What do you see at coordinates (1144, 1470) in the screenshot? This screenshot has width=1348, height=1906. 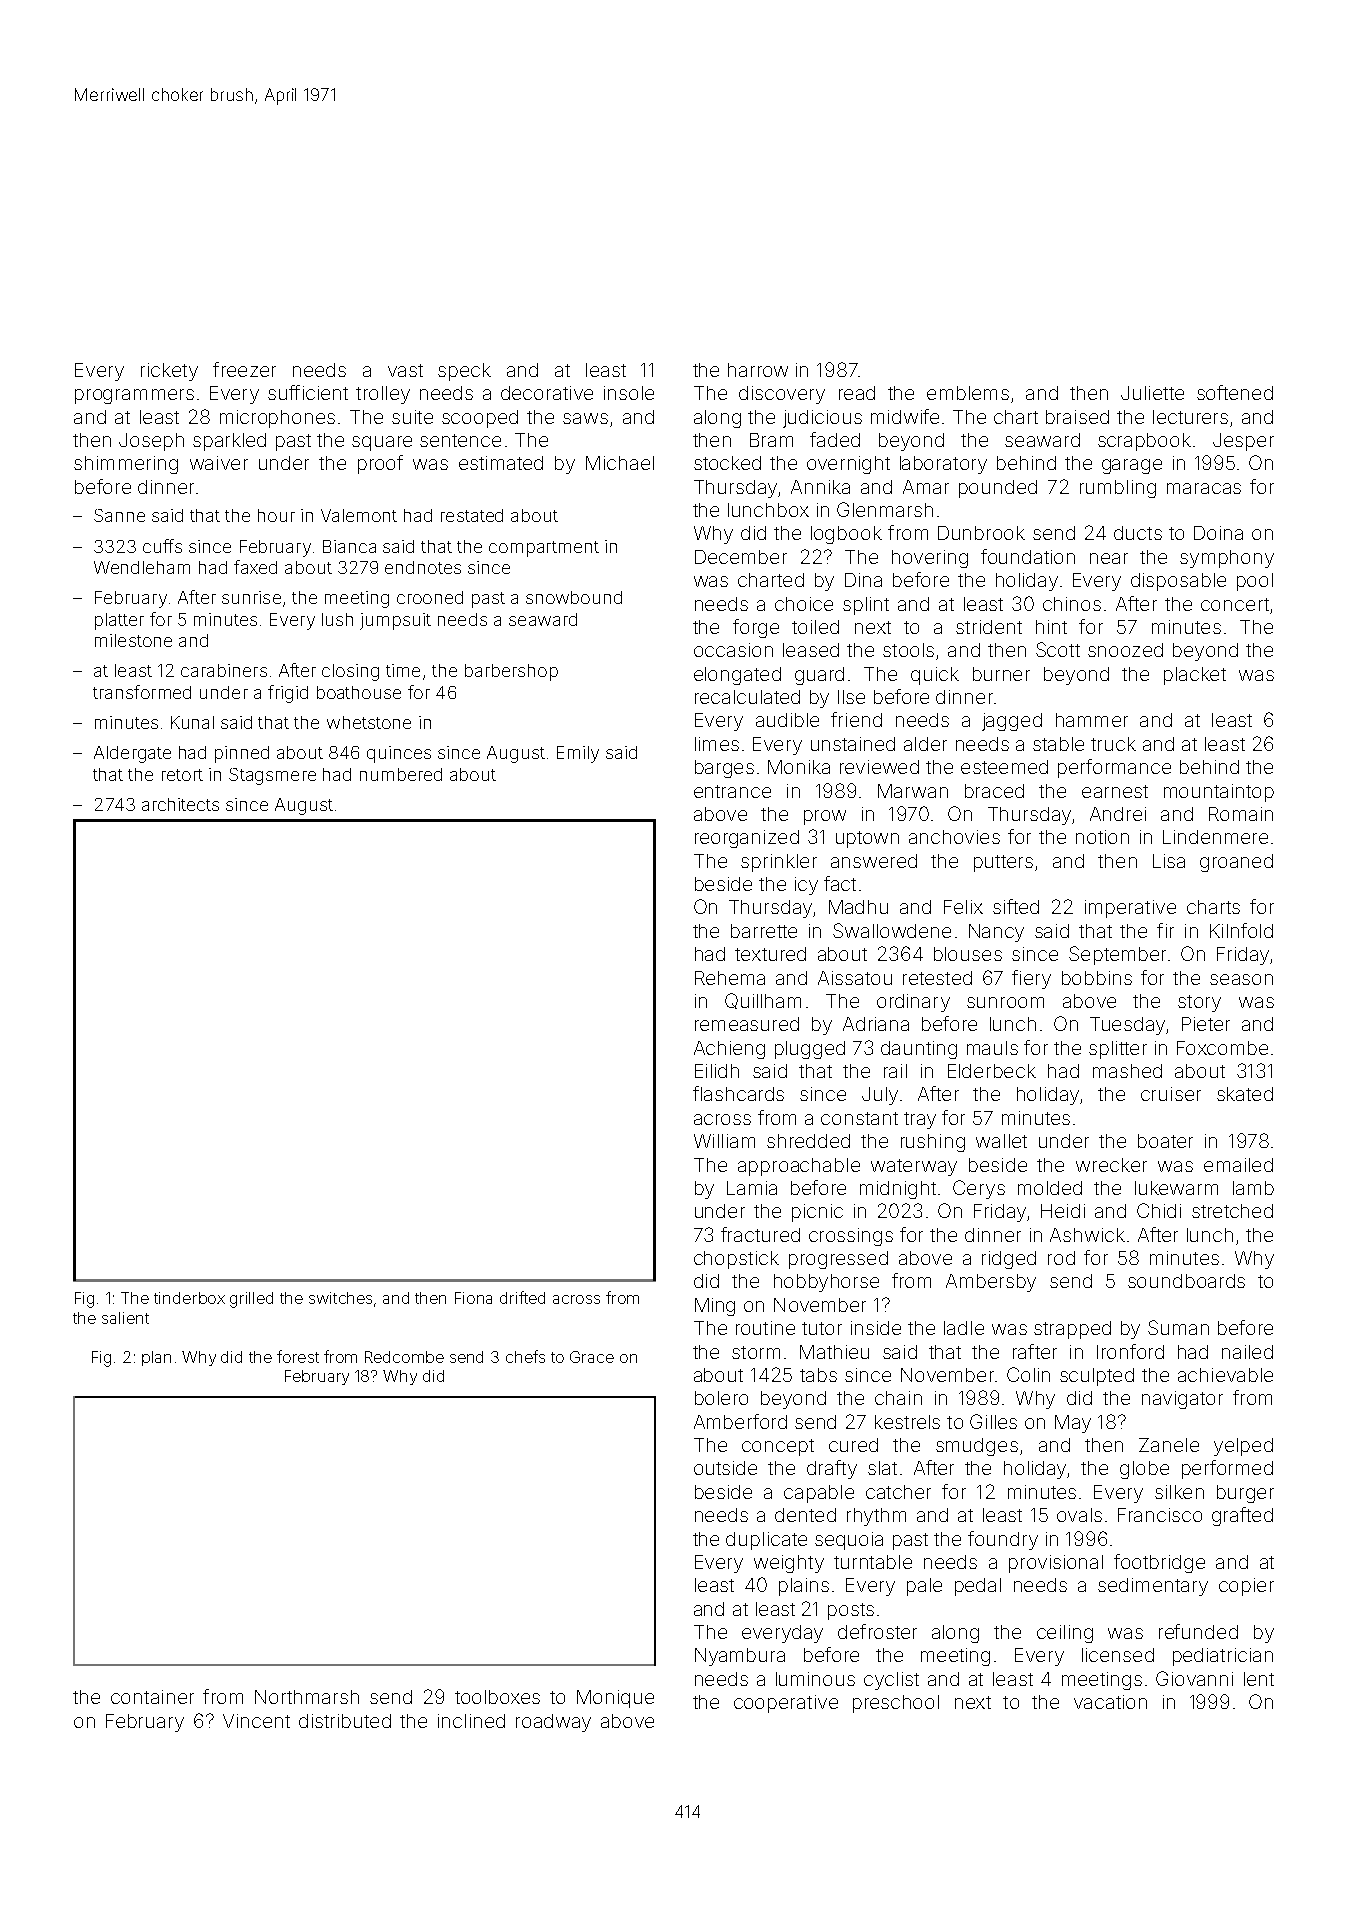 I see `globe` at bounding box center [1144, 1470].
